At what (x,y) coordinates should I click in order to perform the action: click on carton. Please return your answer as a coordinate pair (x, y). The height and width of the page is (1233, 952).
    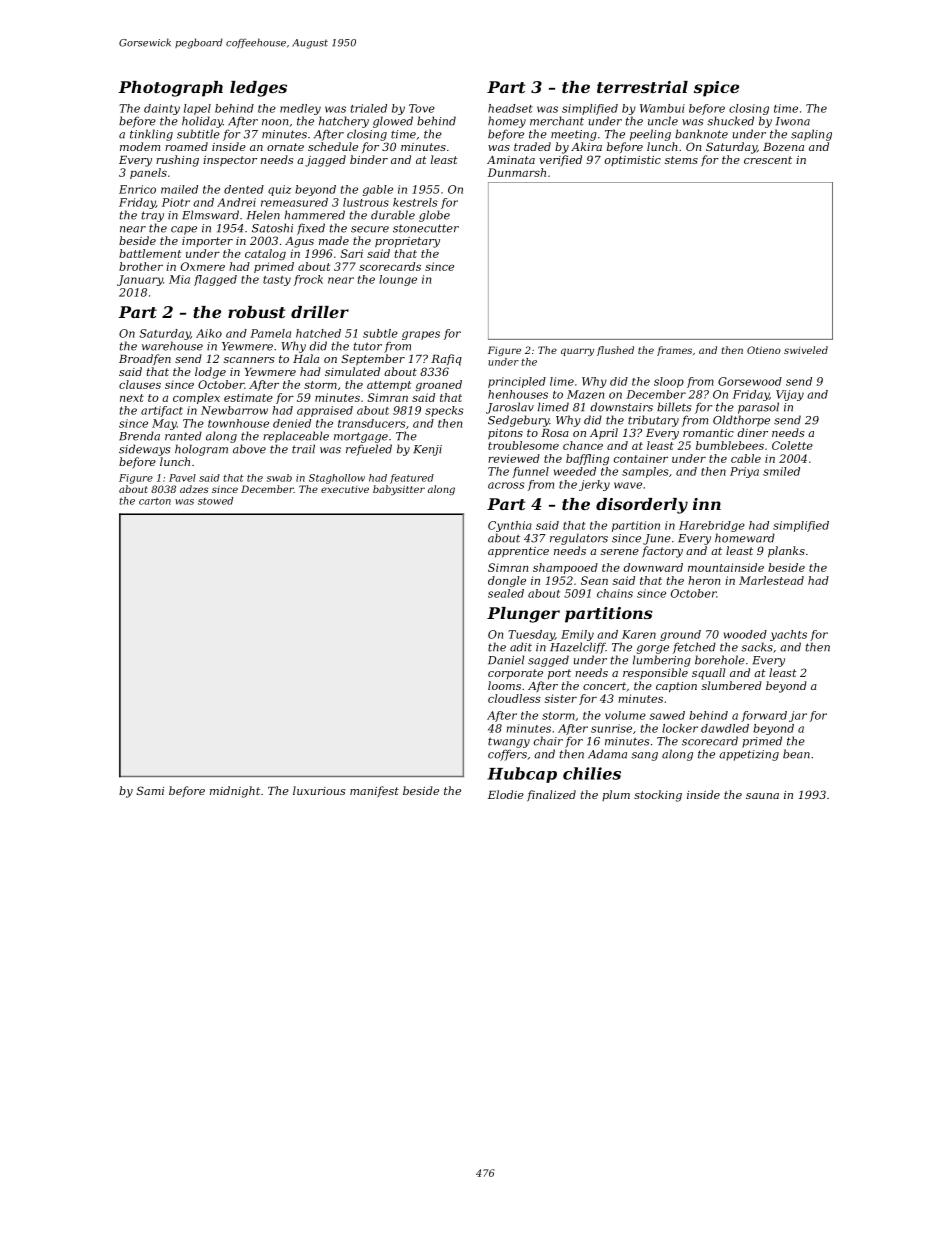
    Looking at the image, I should click on (155, 501).
